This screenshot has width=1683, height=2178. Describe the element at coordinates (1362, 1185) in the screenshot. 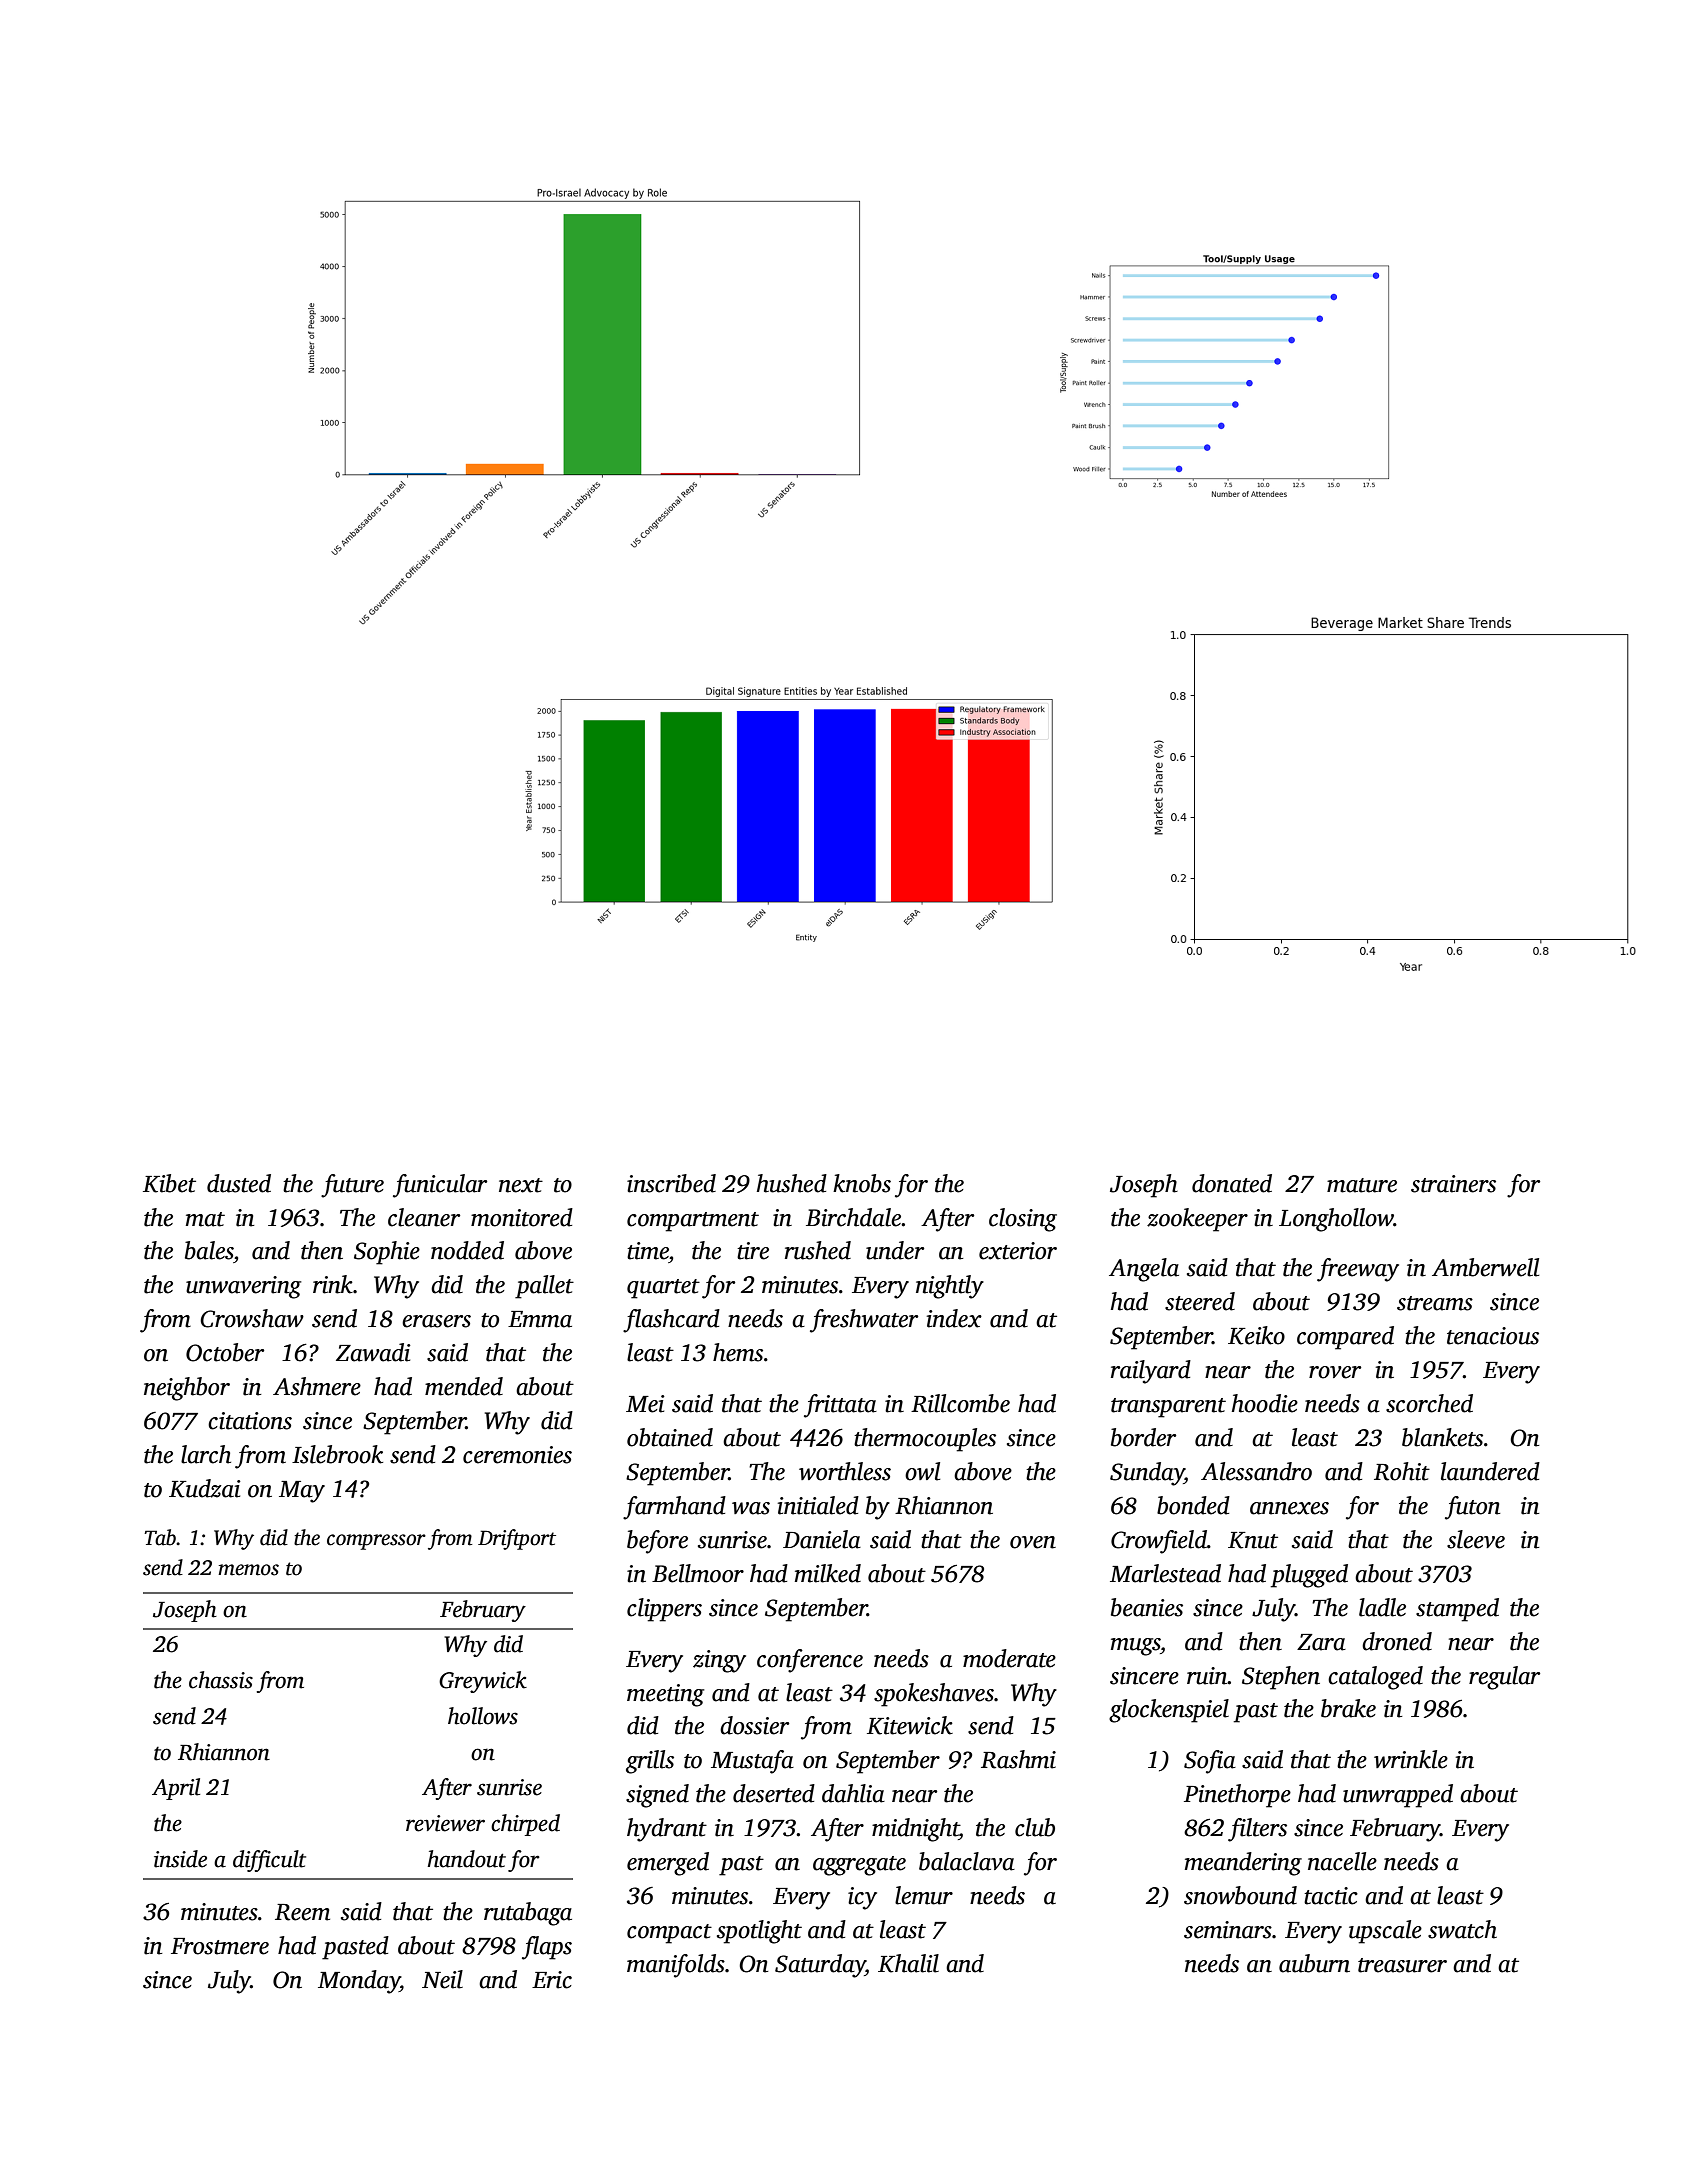

I see `mature` at that location.
